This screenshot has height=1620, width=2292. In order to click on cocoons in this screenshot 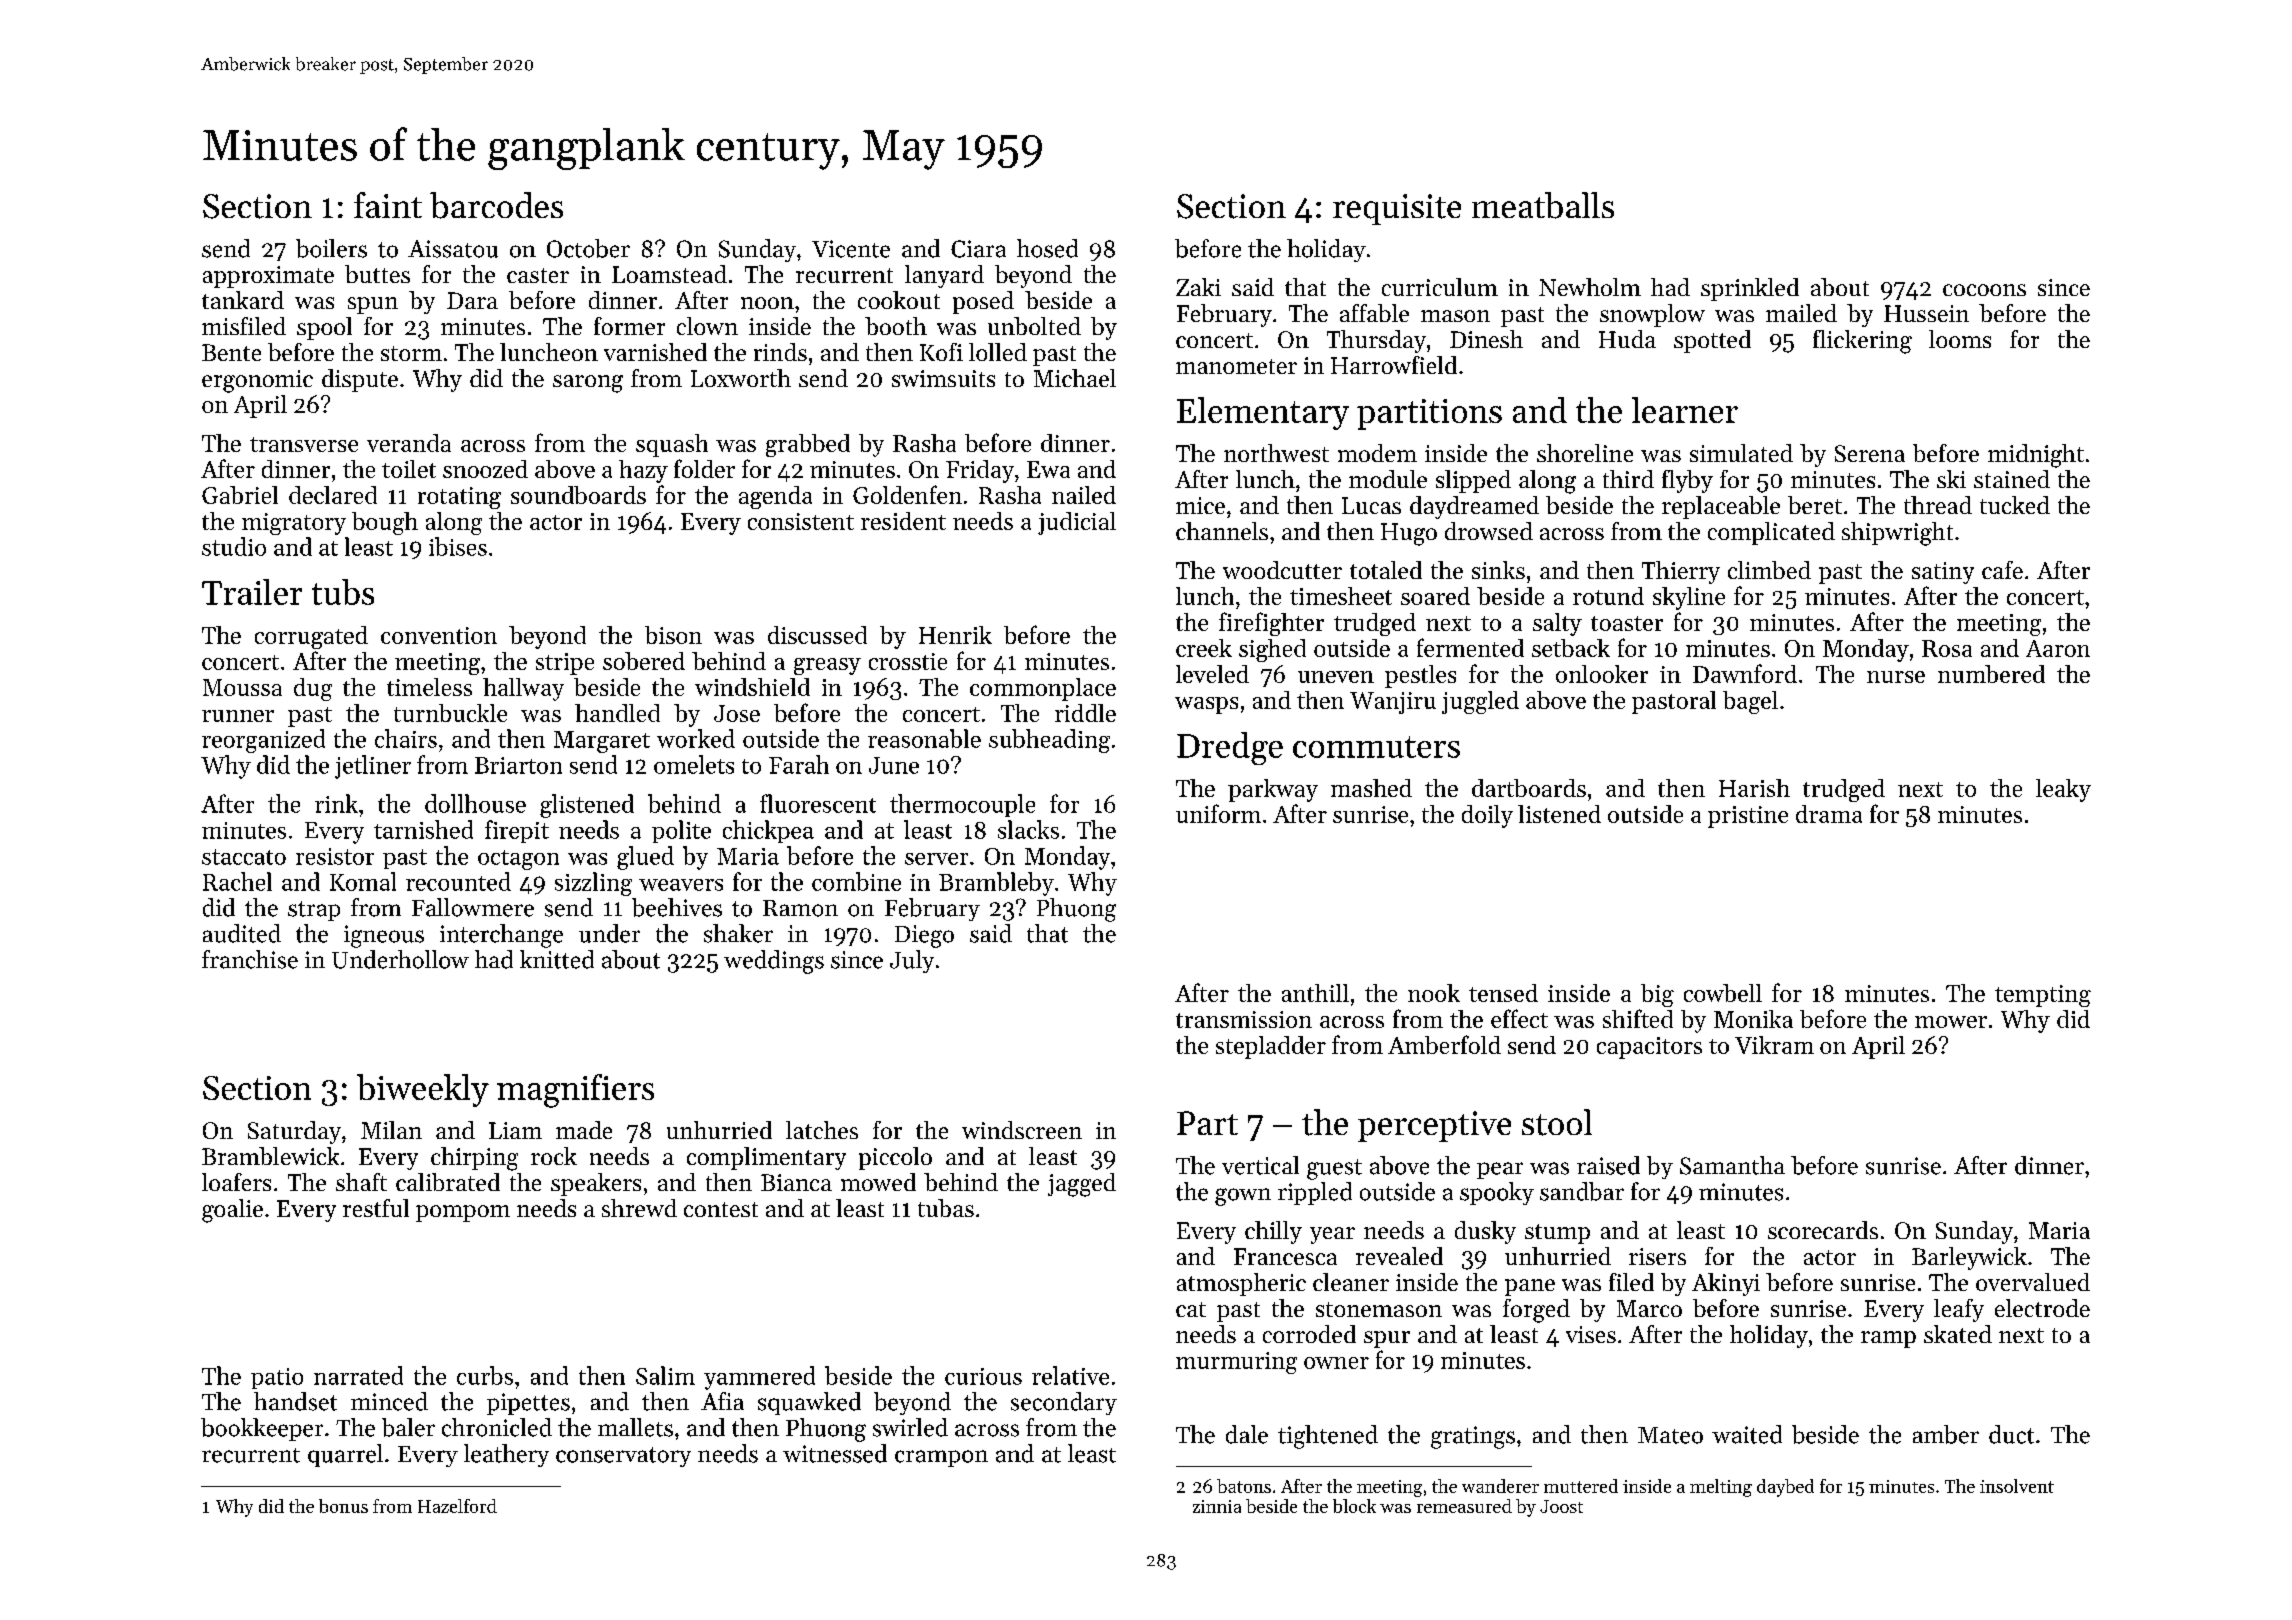, I will do `click(1984, 290)`.
